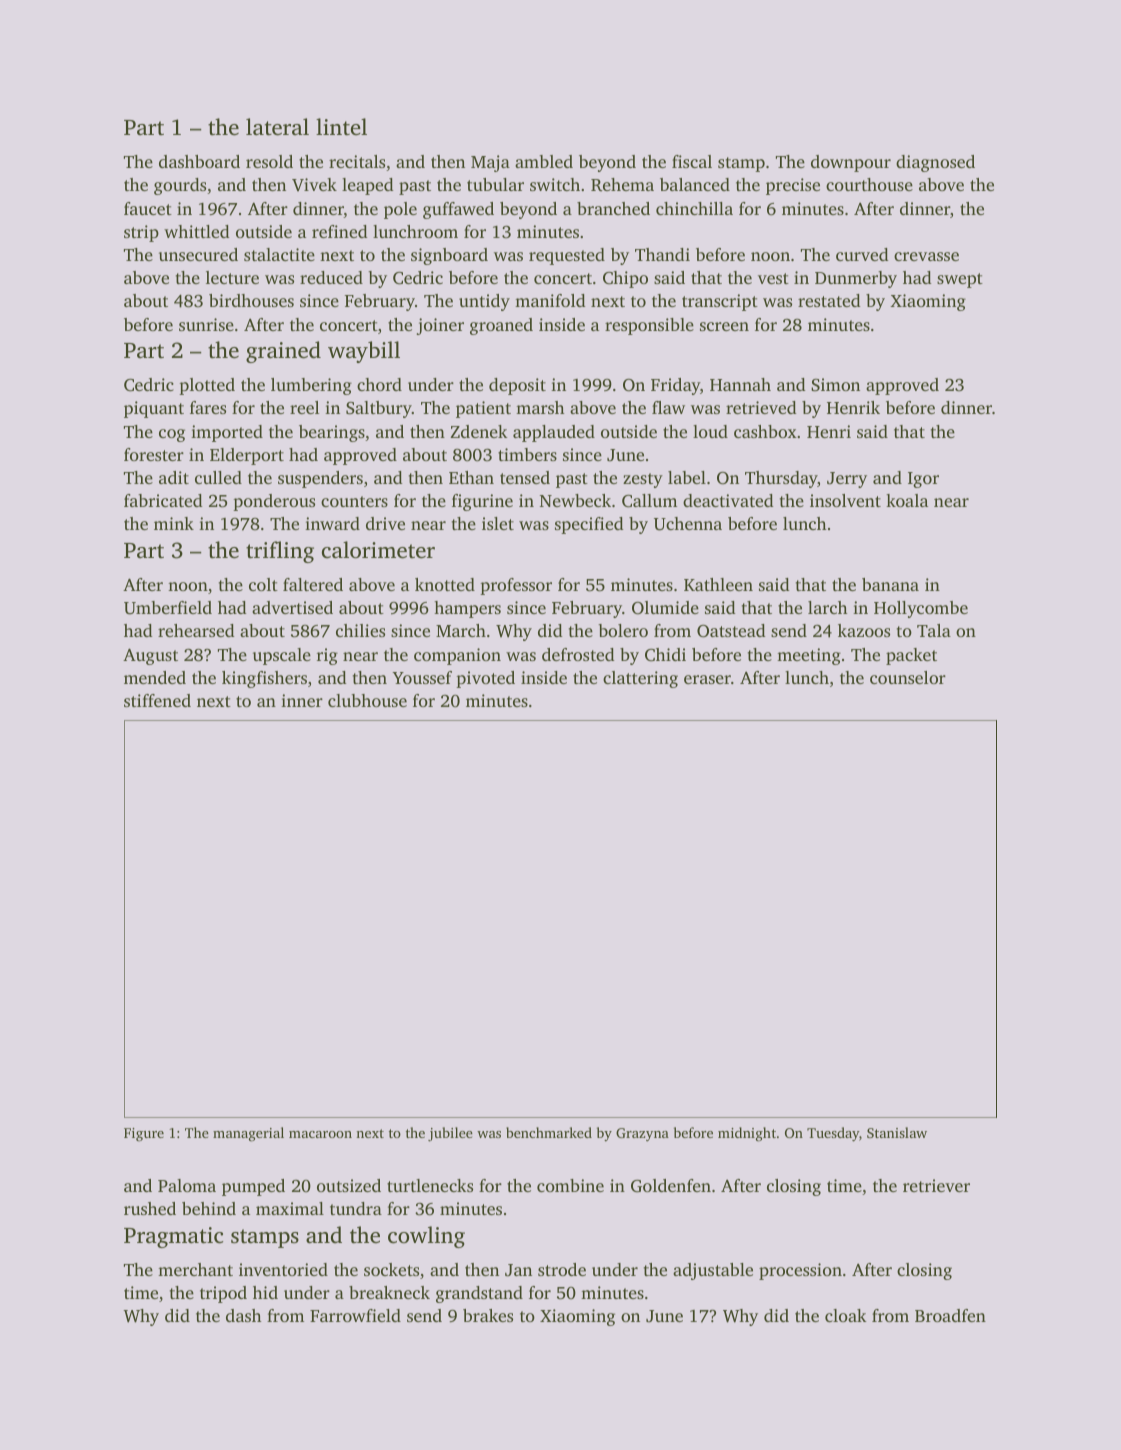  Describe the element at coordinates (264, 679) in the image. I see `kingfishers` at that location.
